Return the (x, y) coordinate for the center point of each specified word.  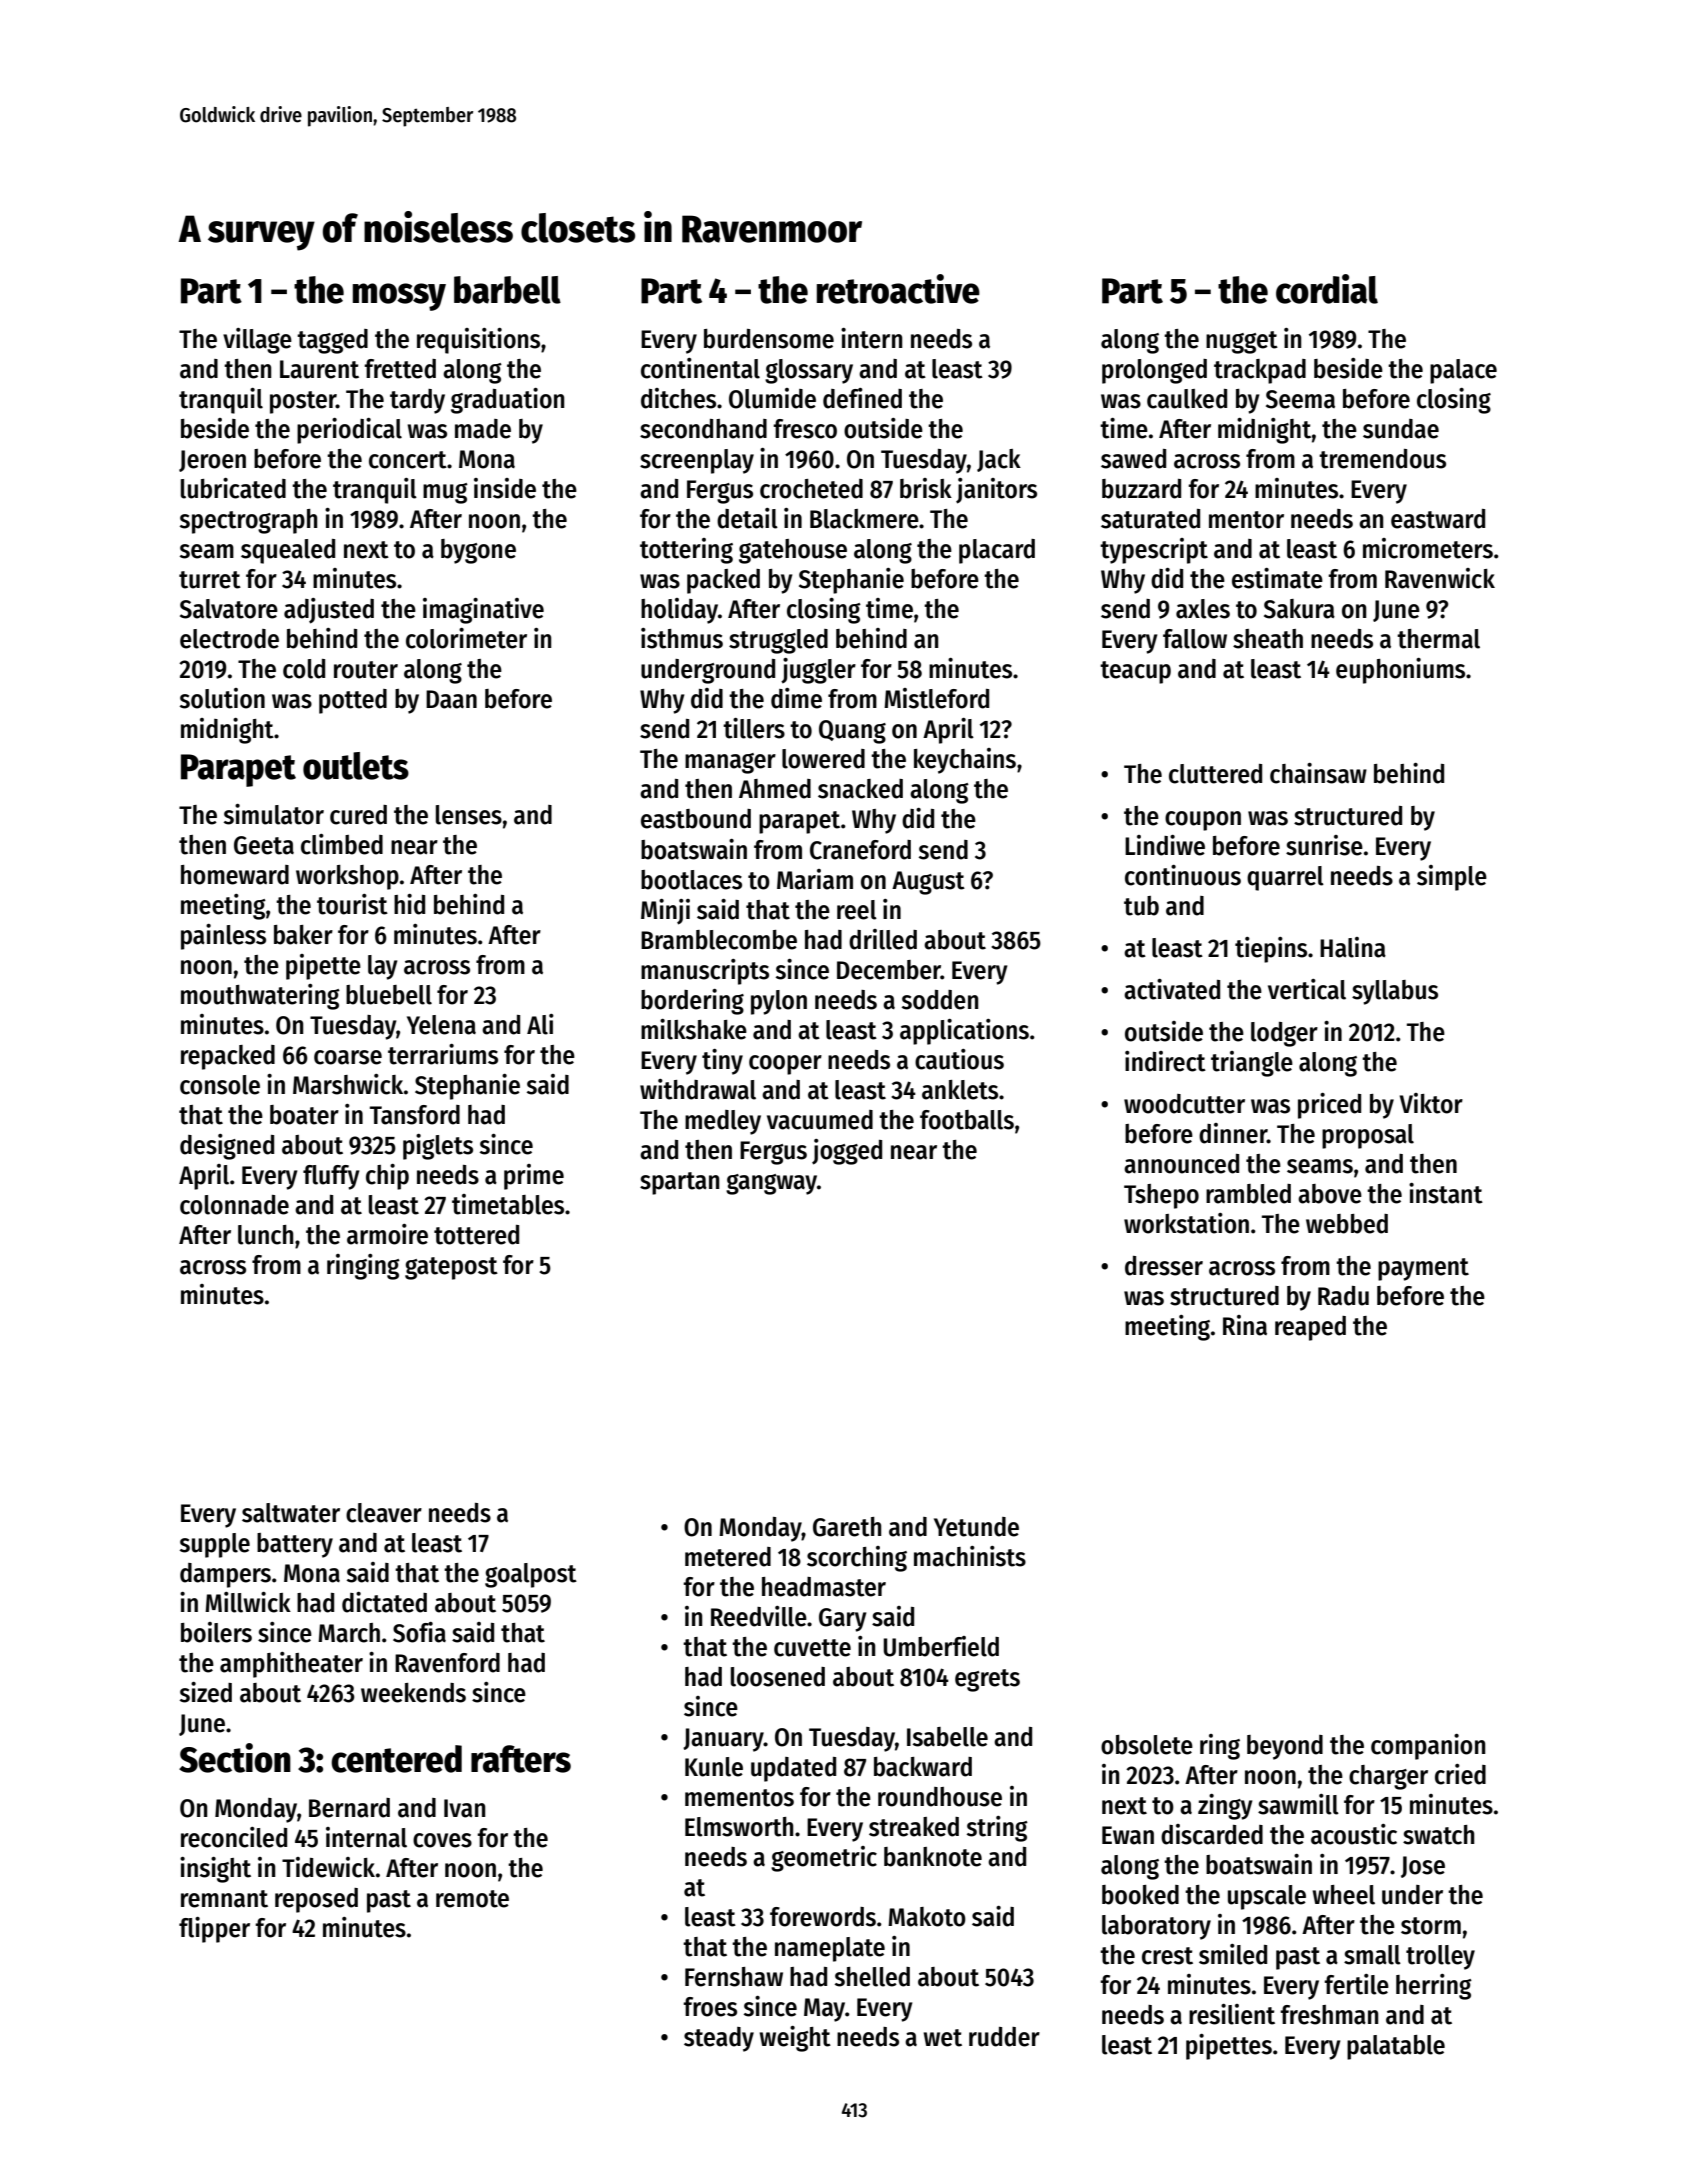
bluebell (389, 995)
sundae (1401, 429)
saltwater (291, 1513)
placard (997, 551)
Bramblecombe (719, 940)
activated (1172, 989)
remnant (224, 1899)
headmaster (824, 1587)
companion (1428, 1747)
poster (303, 402)
